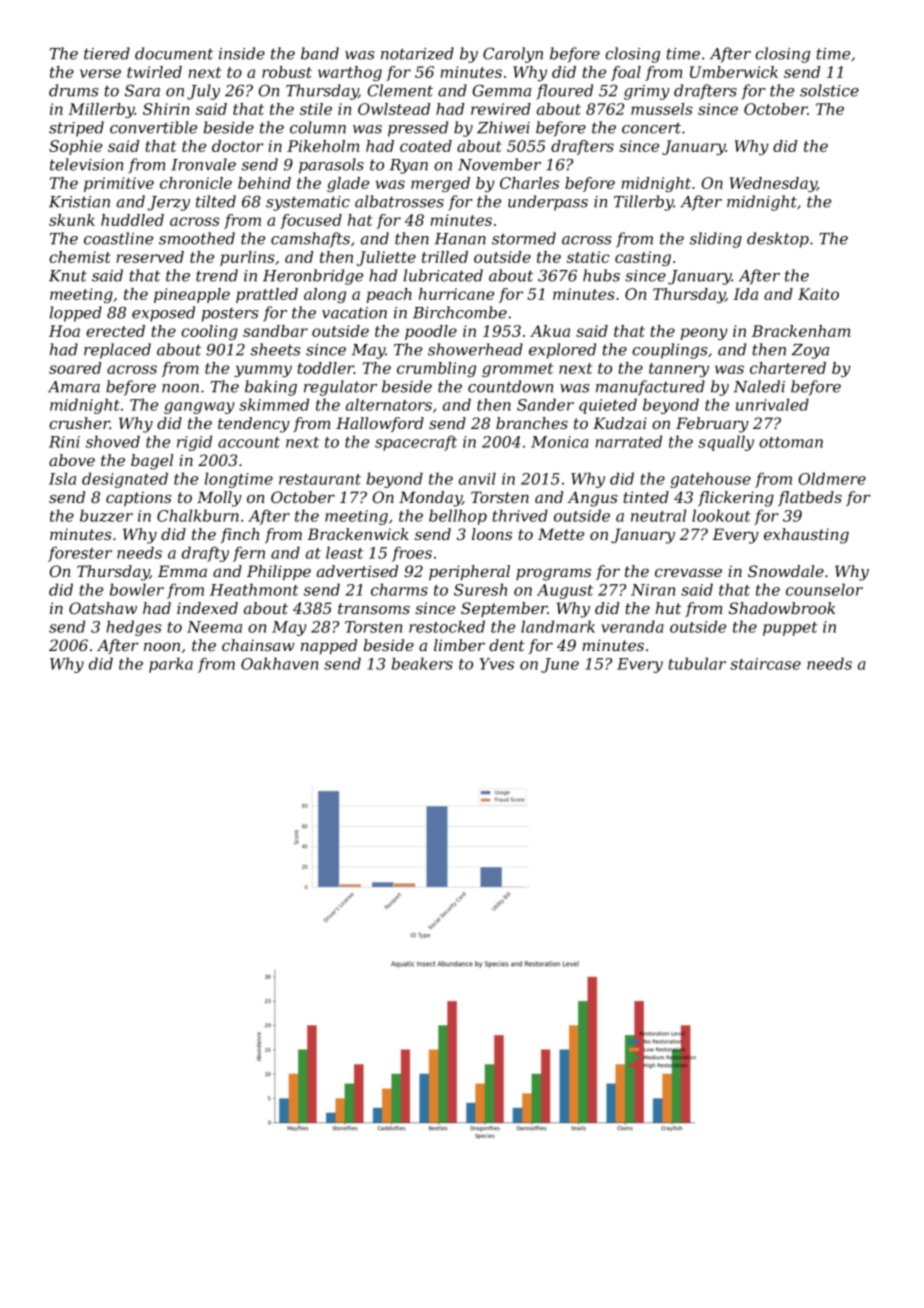 The image size is (924, 1308). I want to click on erected, so click(115, 331).
